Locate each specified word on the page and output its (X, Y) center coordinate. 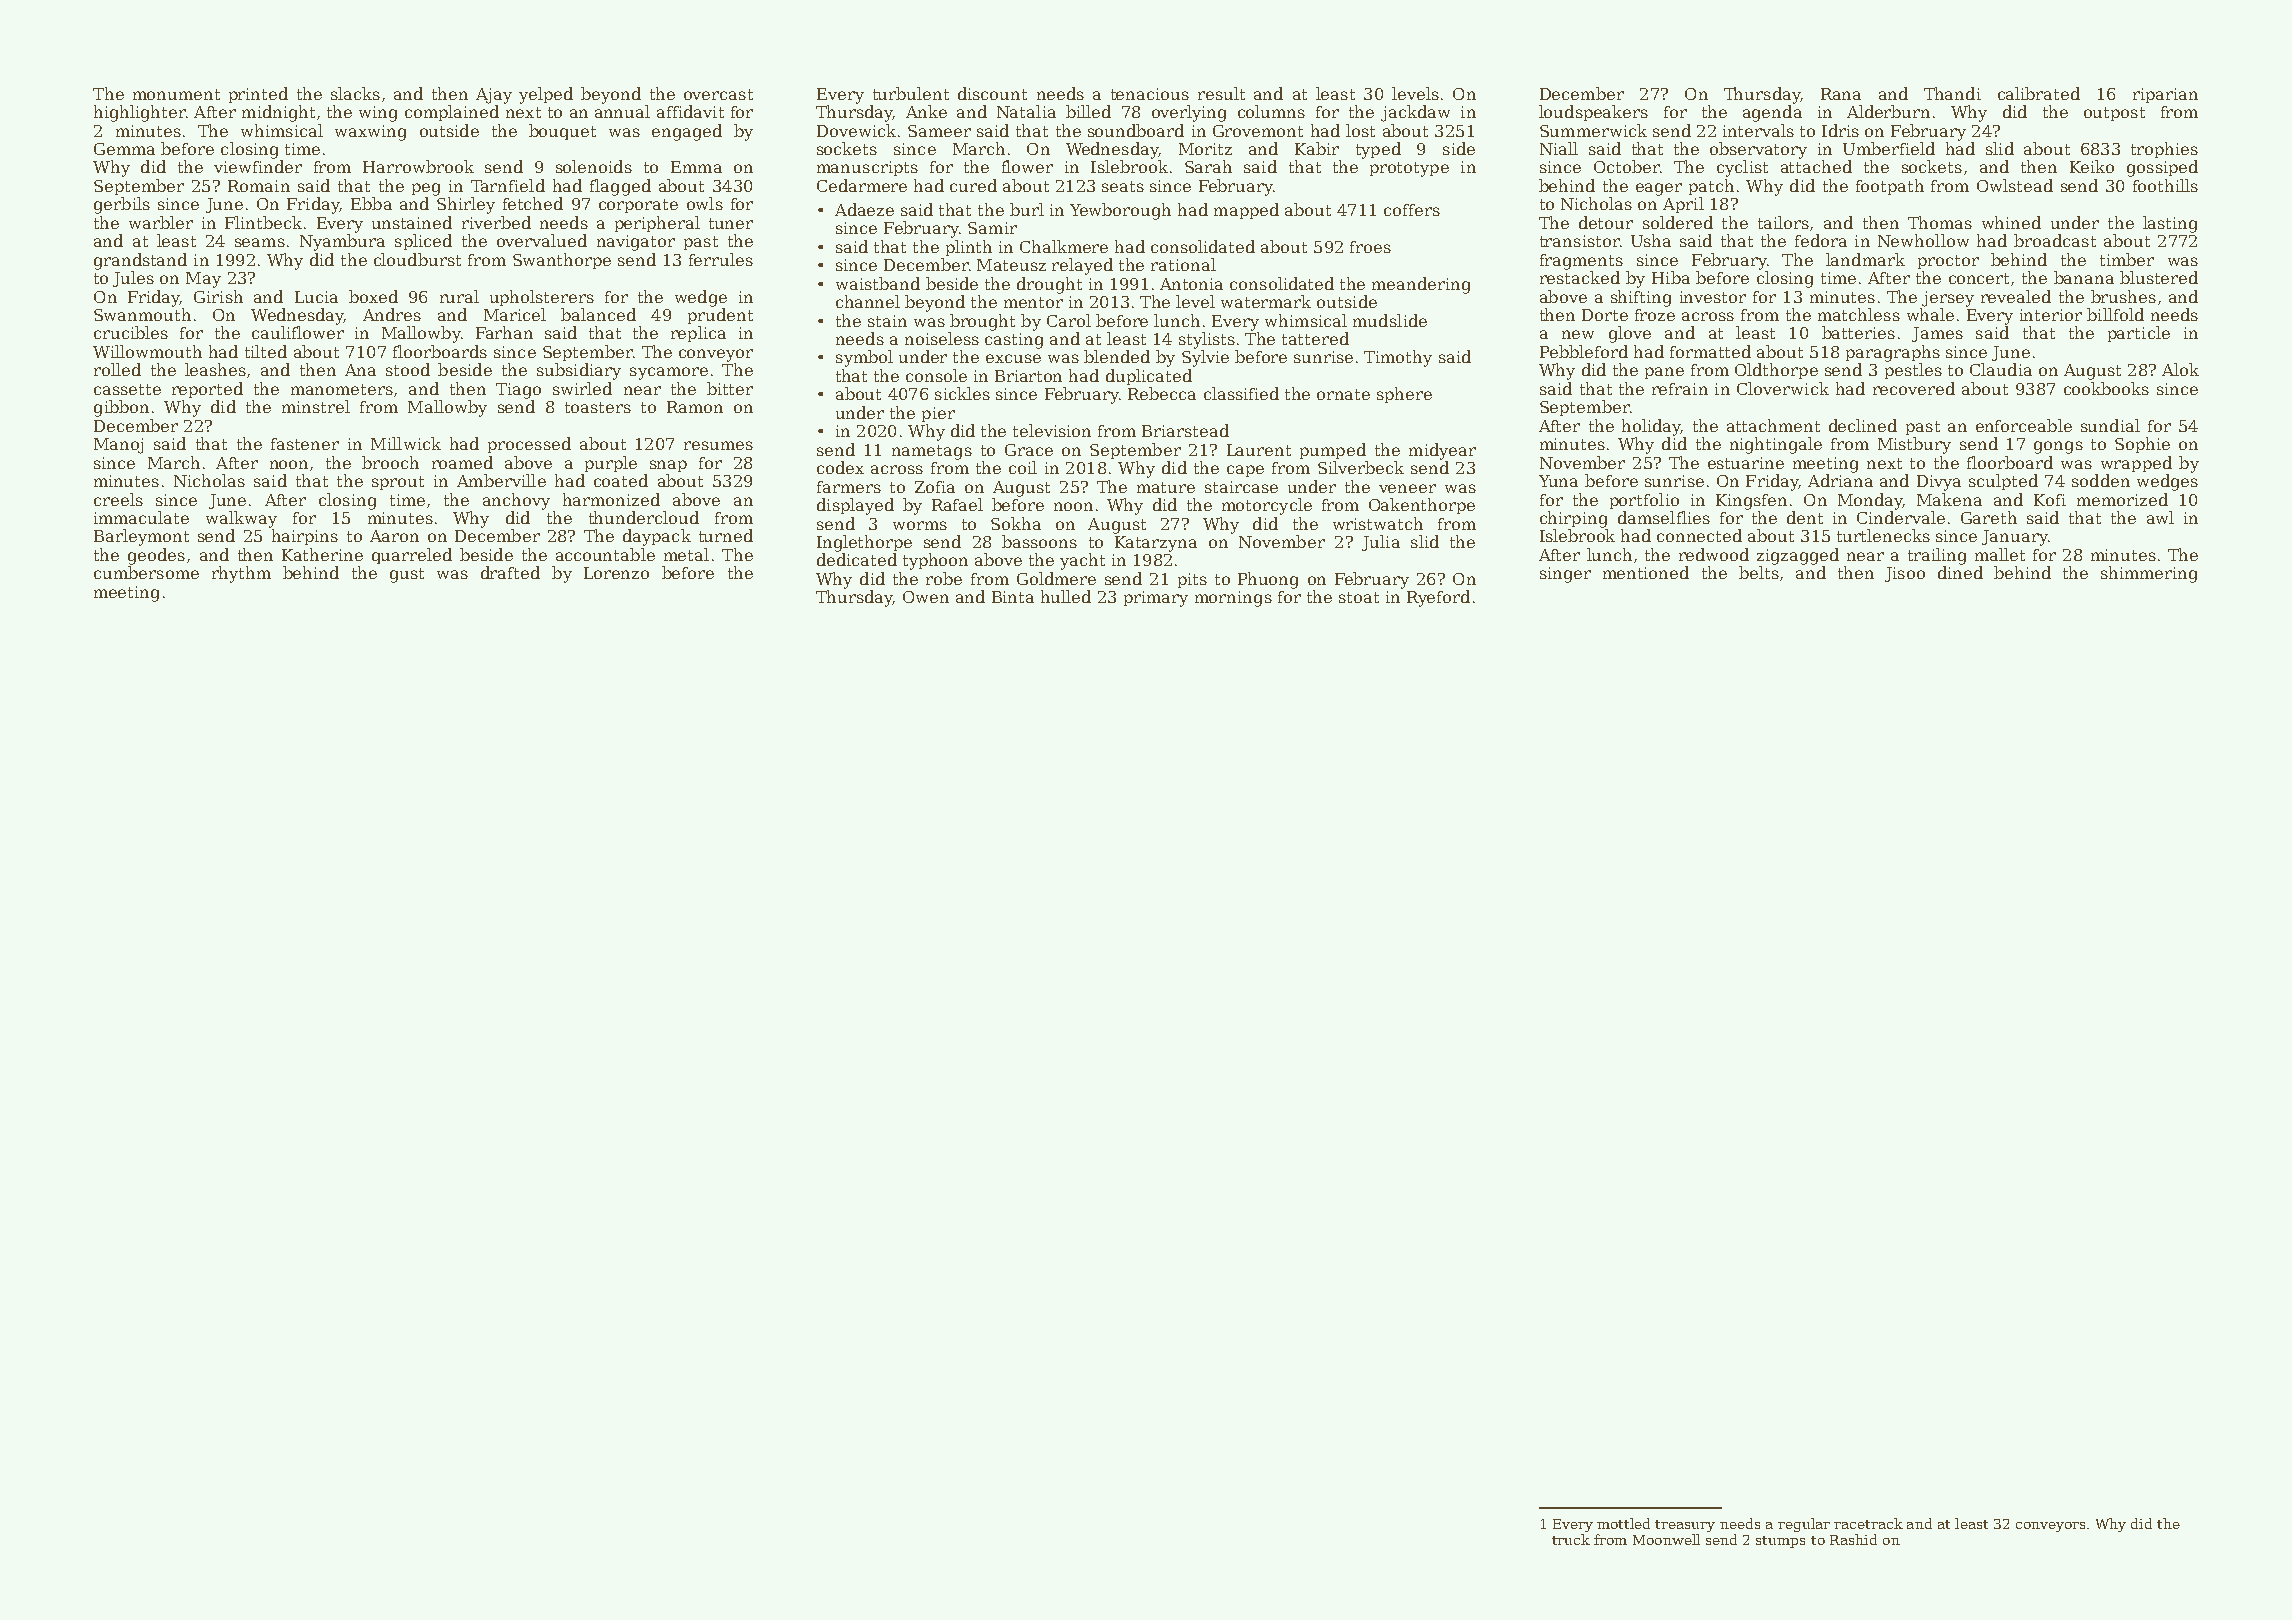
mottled (1623, 1523)
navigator (636, 243)
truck (1571, 1539)
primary (1156, 599)
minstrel (316, 406)
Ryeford (1438, 598)
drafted (510, 572)
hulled (1066, 596)
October (1626, 166)
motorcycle (1267, 506)
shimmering (2149, 574)
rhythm (241, 574)
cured (973, 185)
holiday (1651, 427)
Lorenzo (616, 573)
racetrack (1868, 1523)
